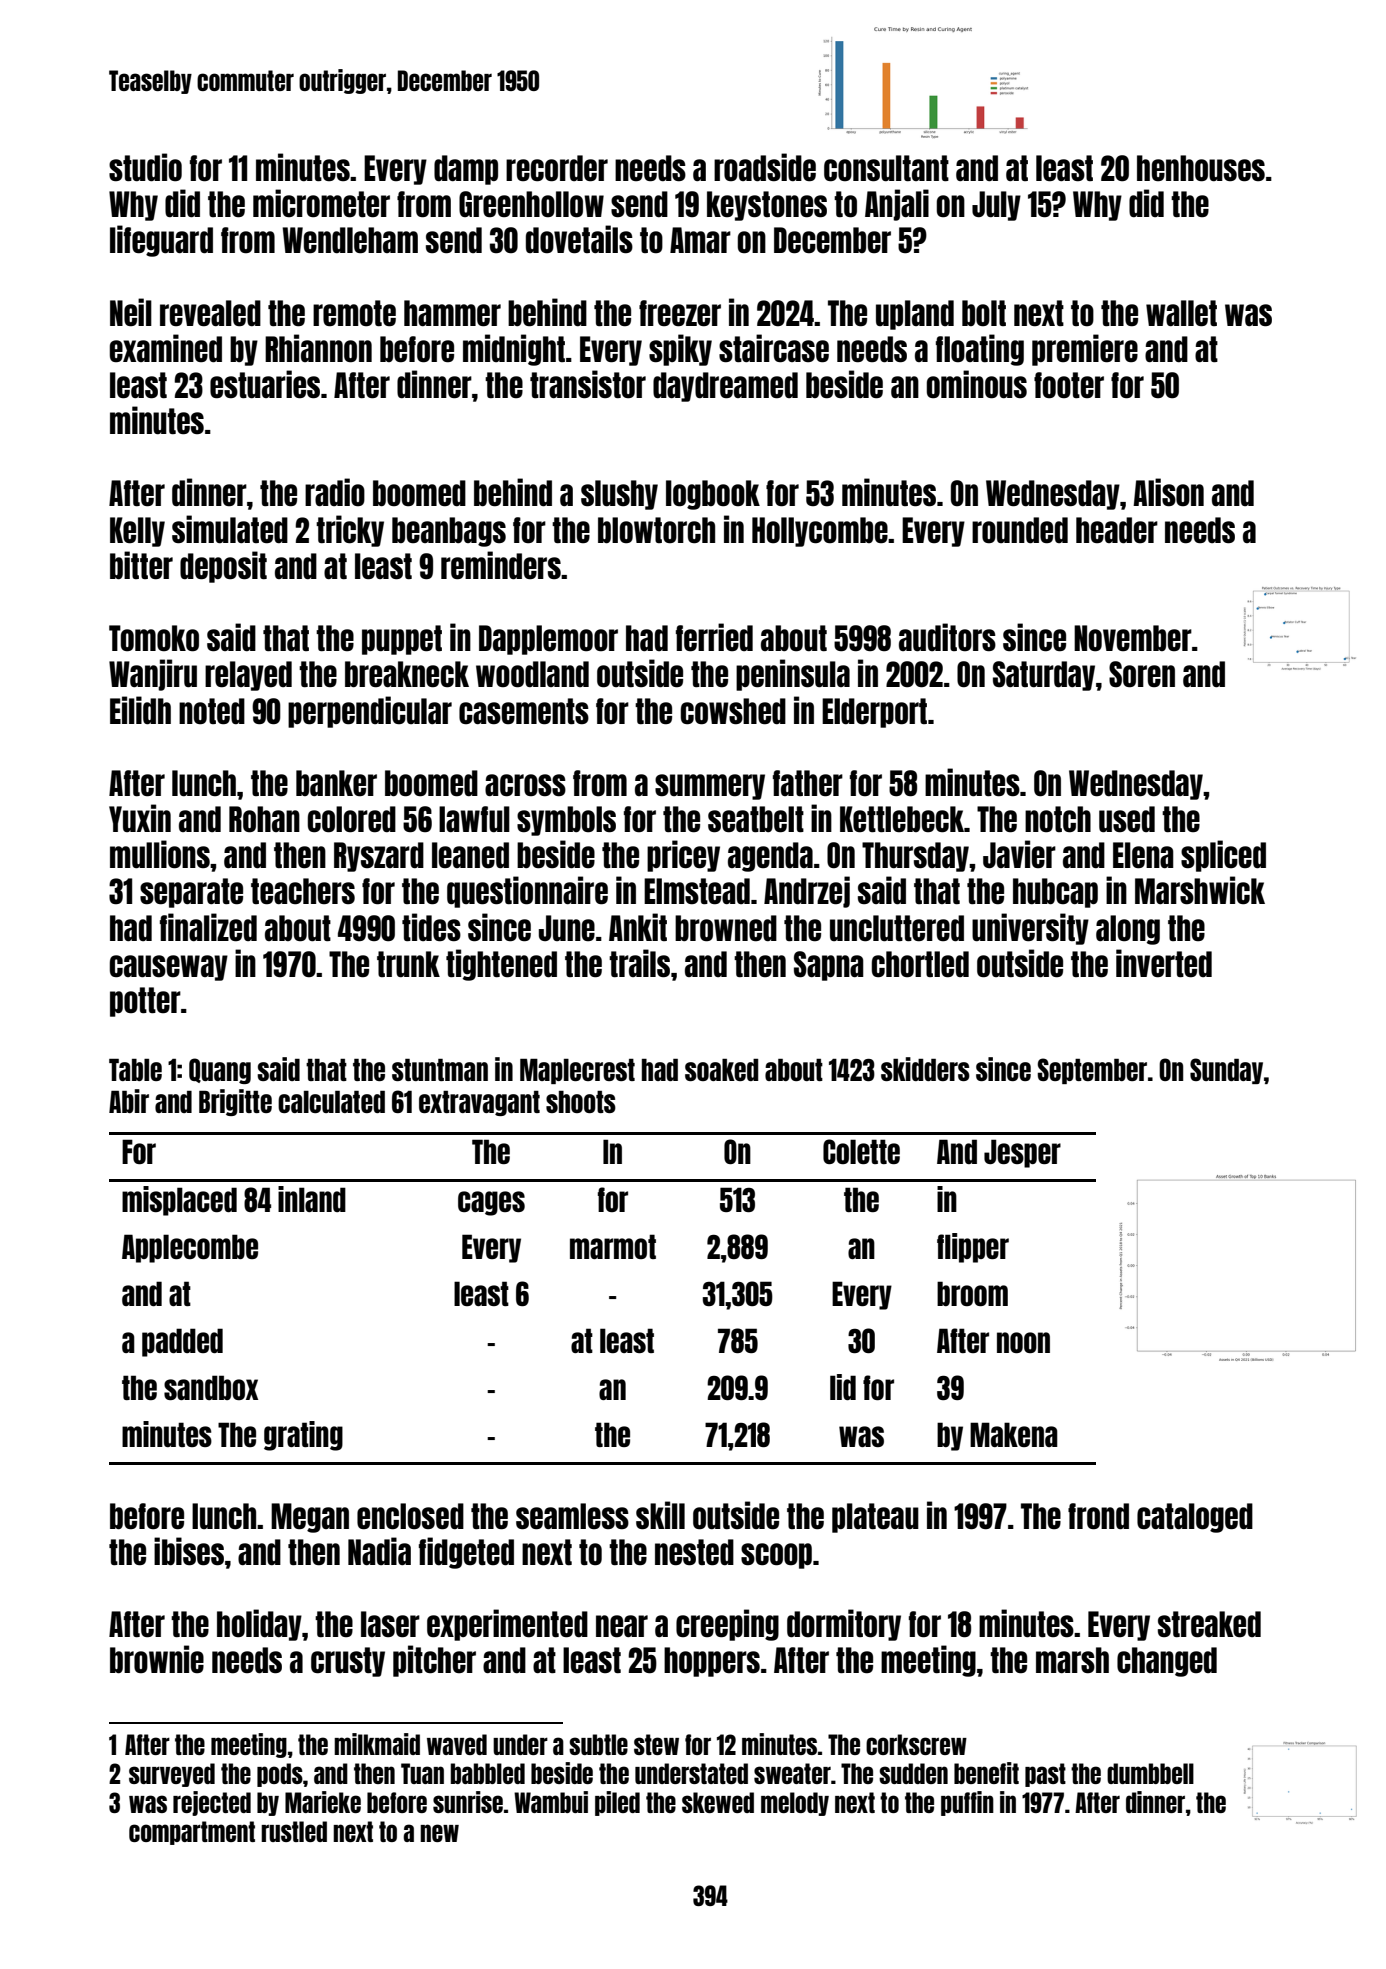 This document has height=1969, width=1386. What do you see at coordinates (920, 964) in the document?
I see `chortled` at bounding box center [920, 964].
